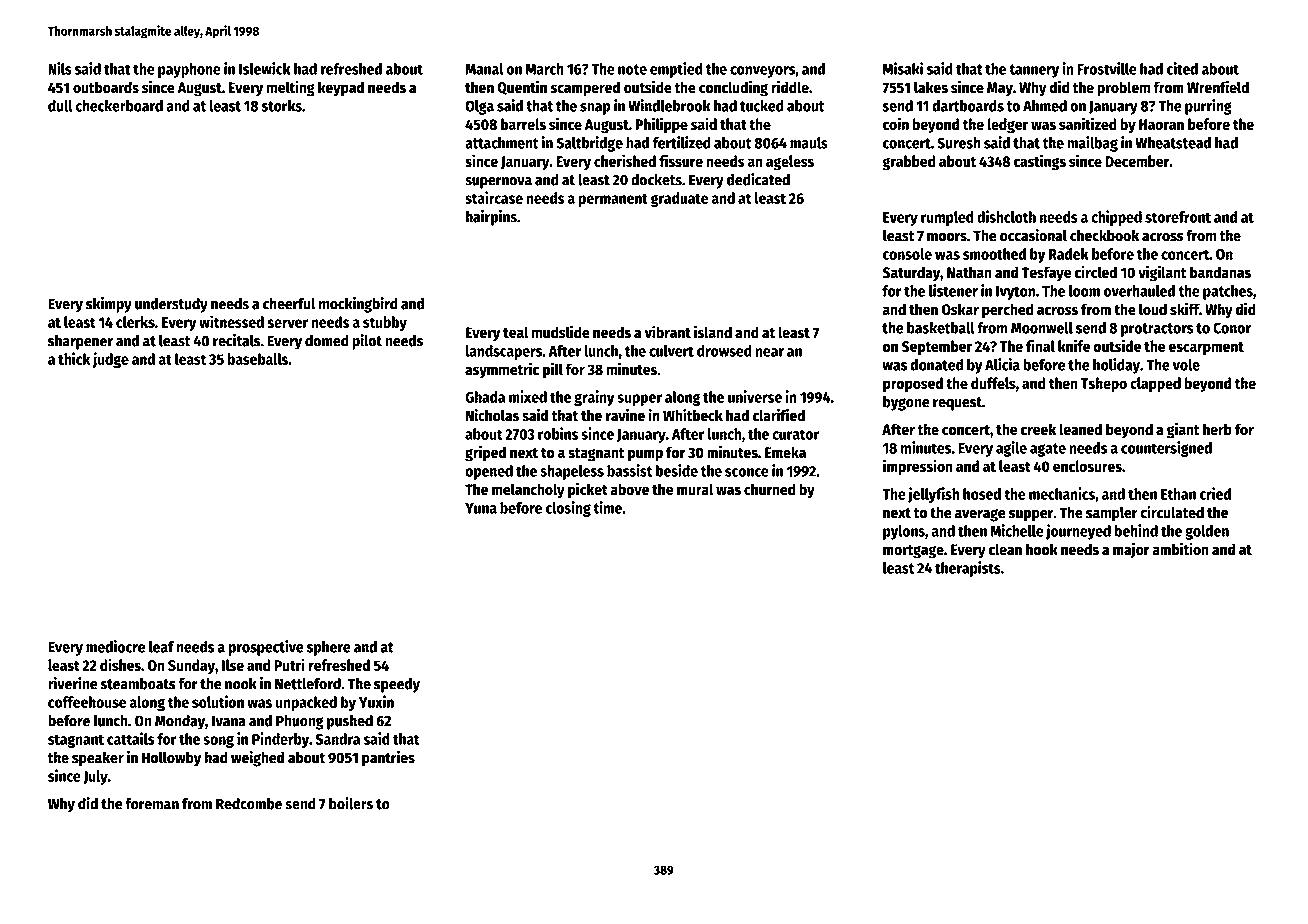 The height and width of the screenshot is (924, 1308). What do you see at coordinates (561, 332) in the screenshot?
I see `mudslide` at bounding box center [561, 332].
